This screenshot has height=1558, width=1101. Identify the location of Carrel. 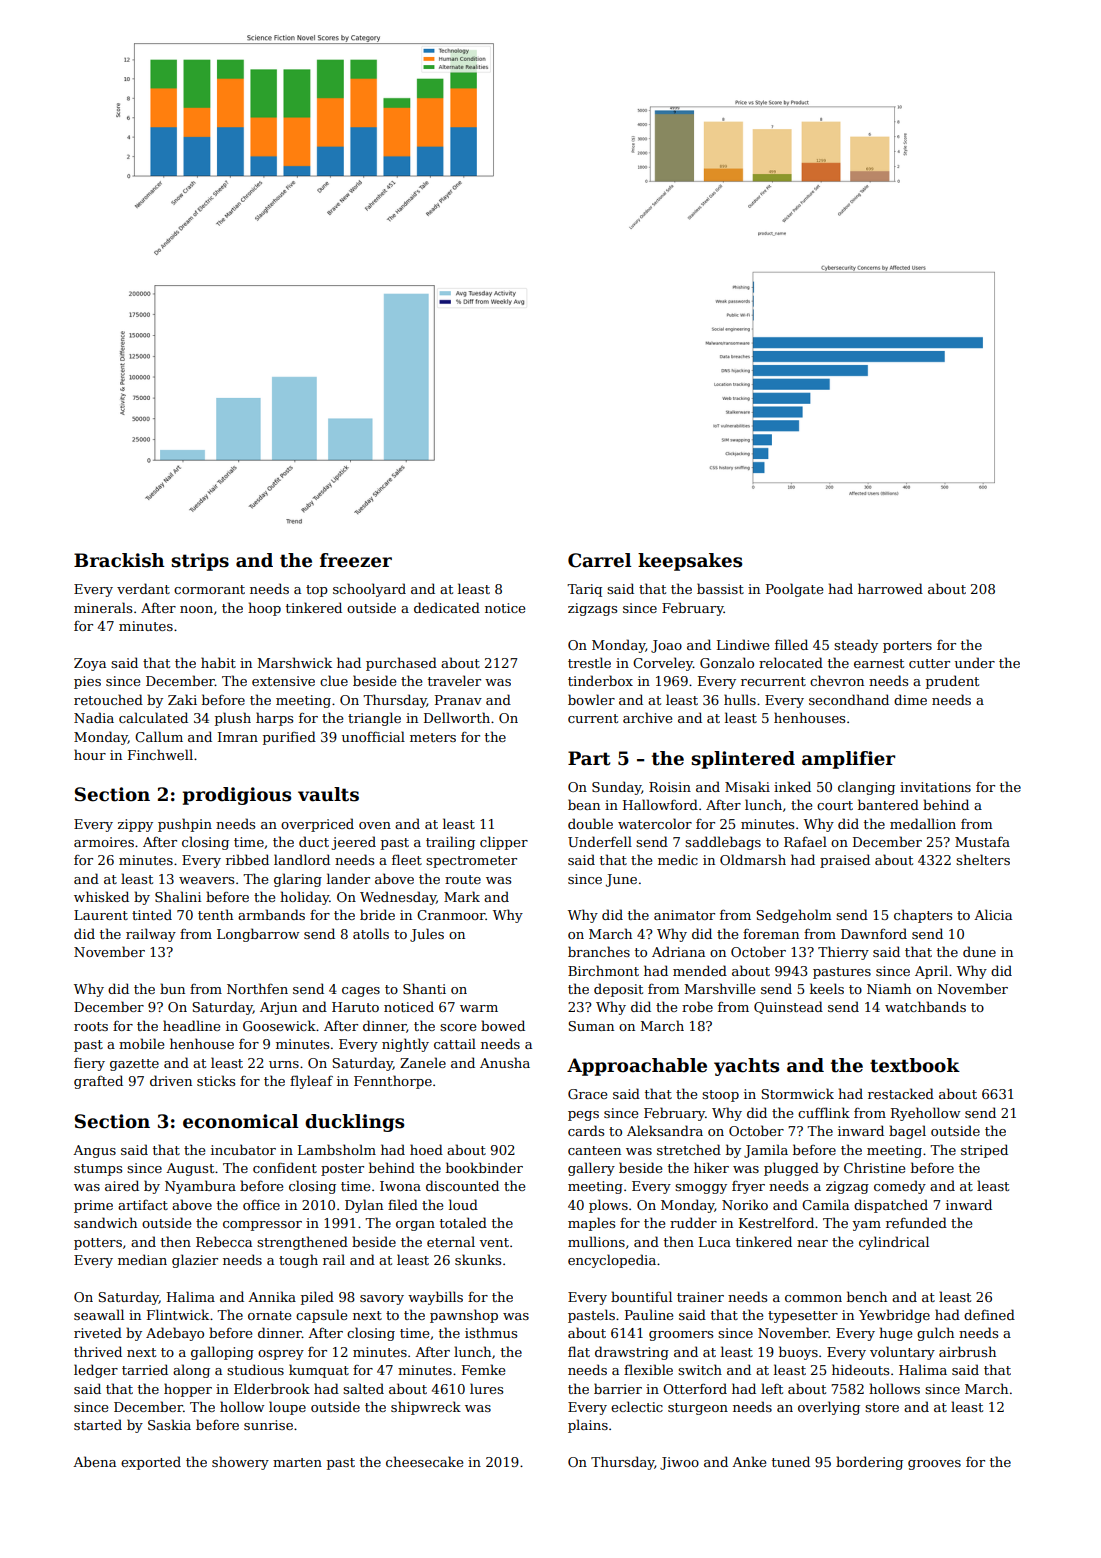
(599, 560).
